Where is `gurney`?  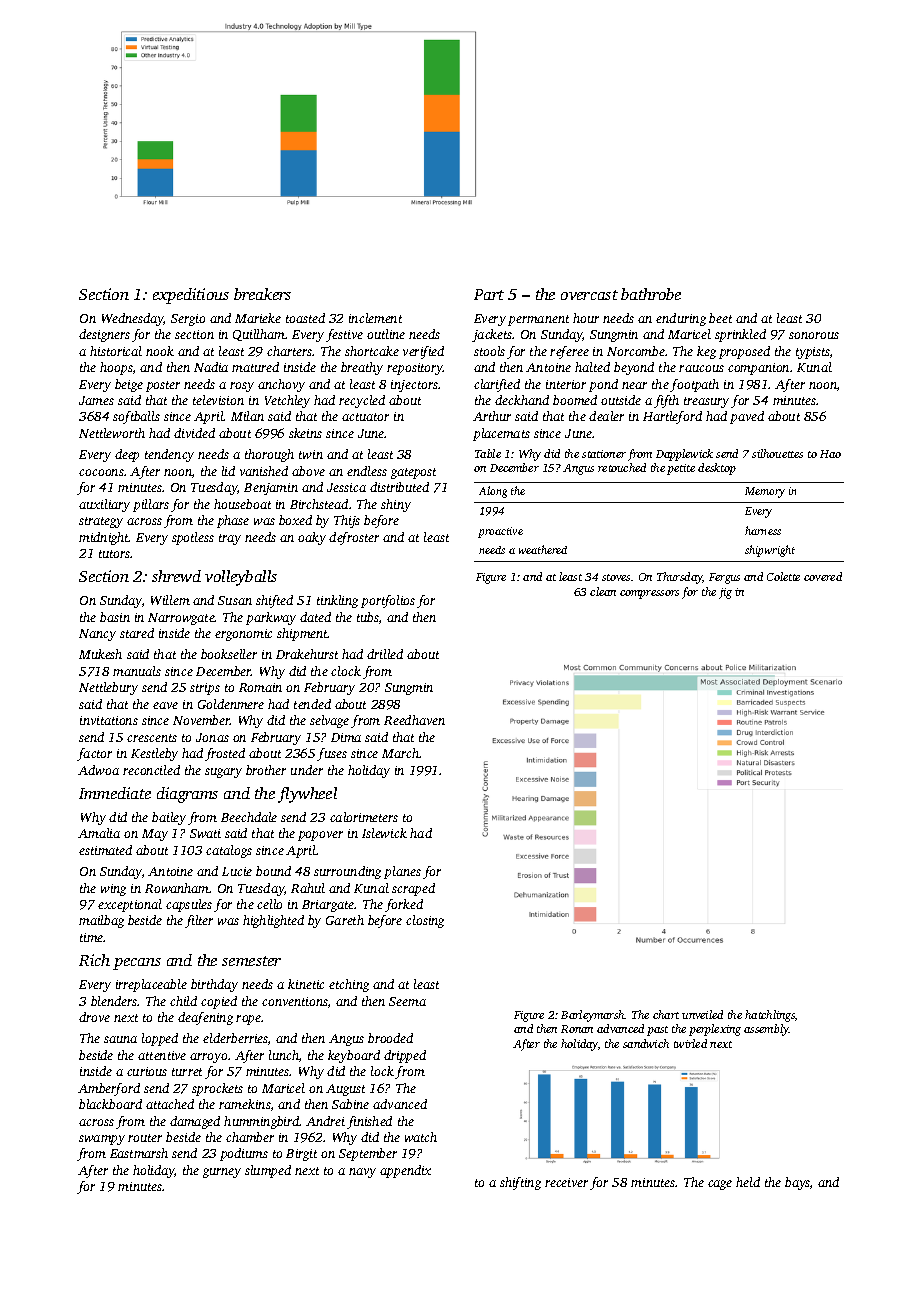
gurney is located at coordinates (222, 1173).
